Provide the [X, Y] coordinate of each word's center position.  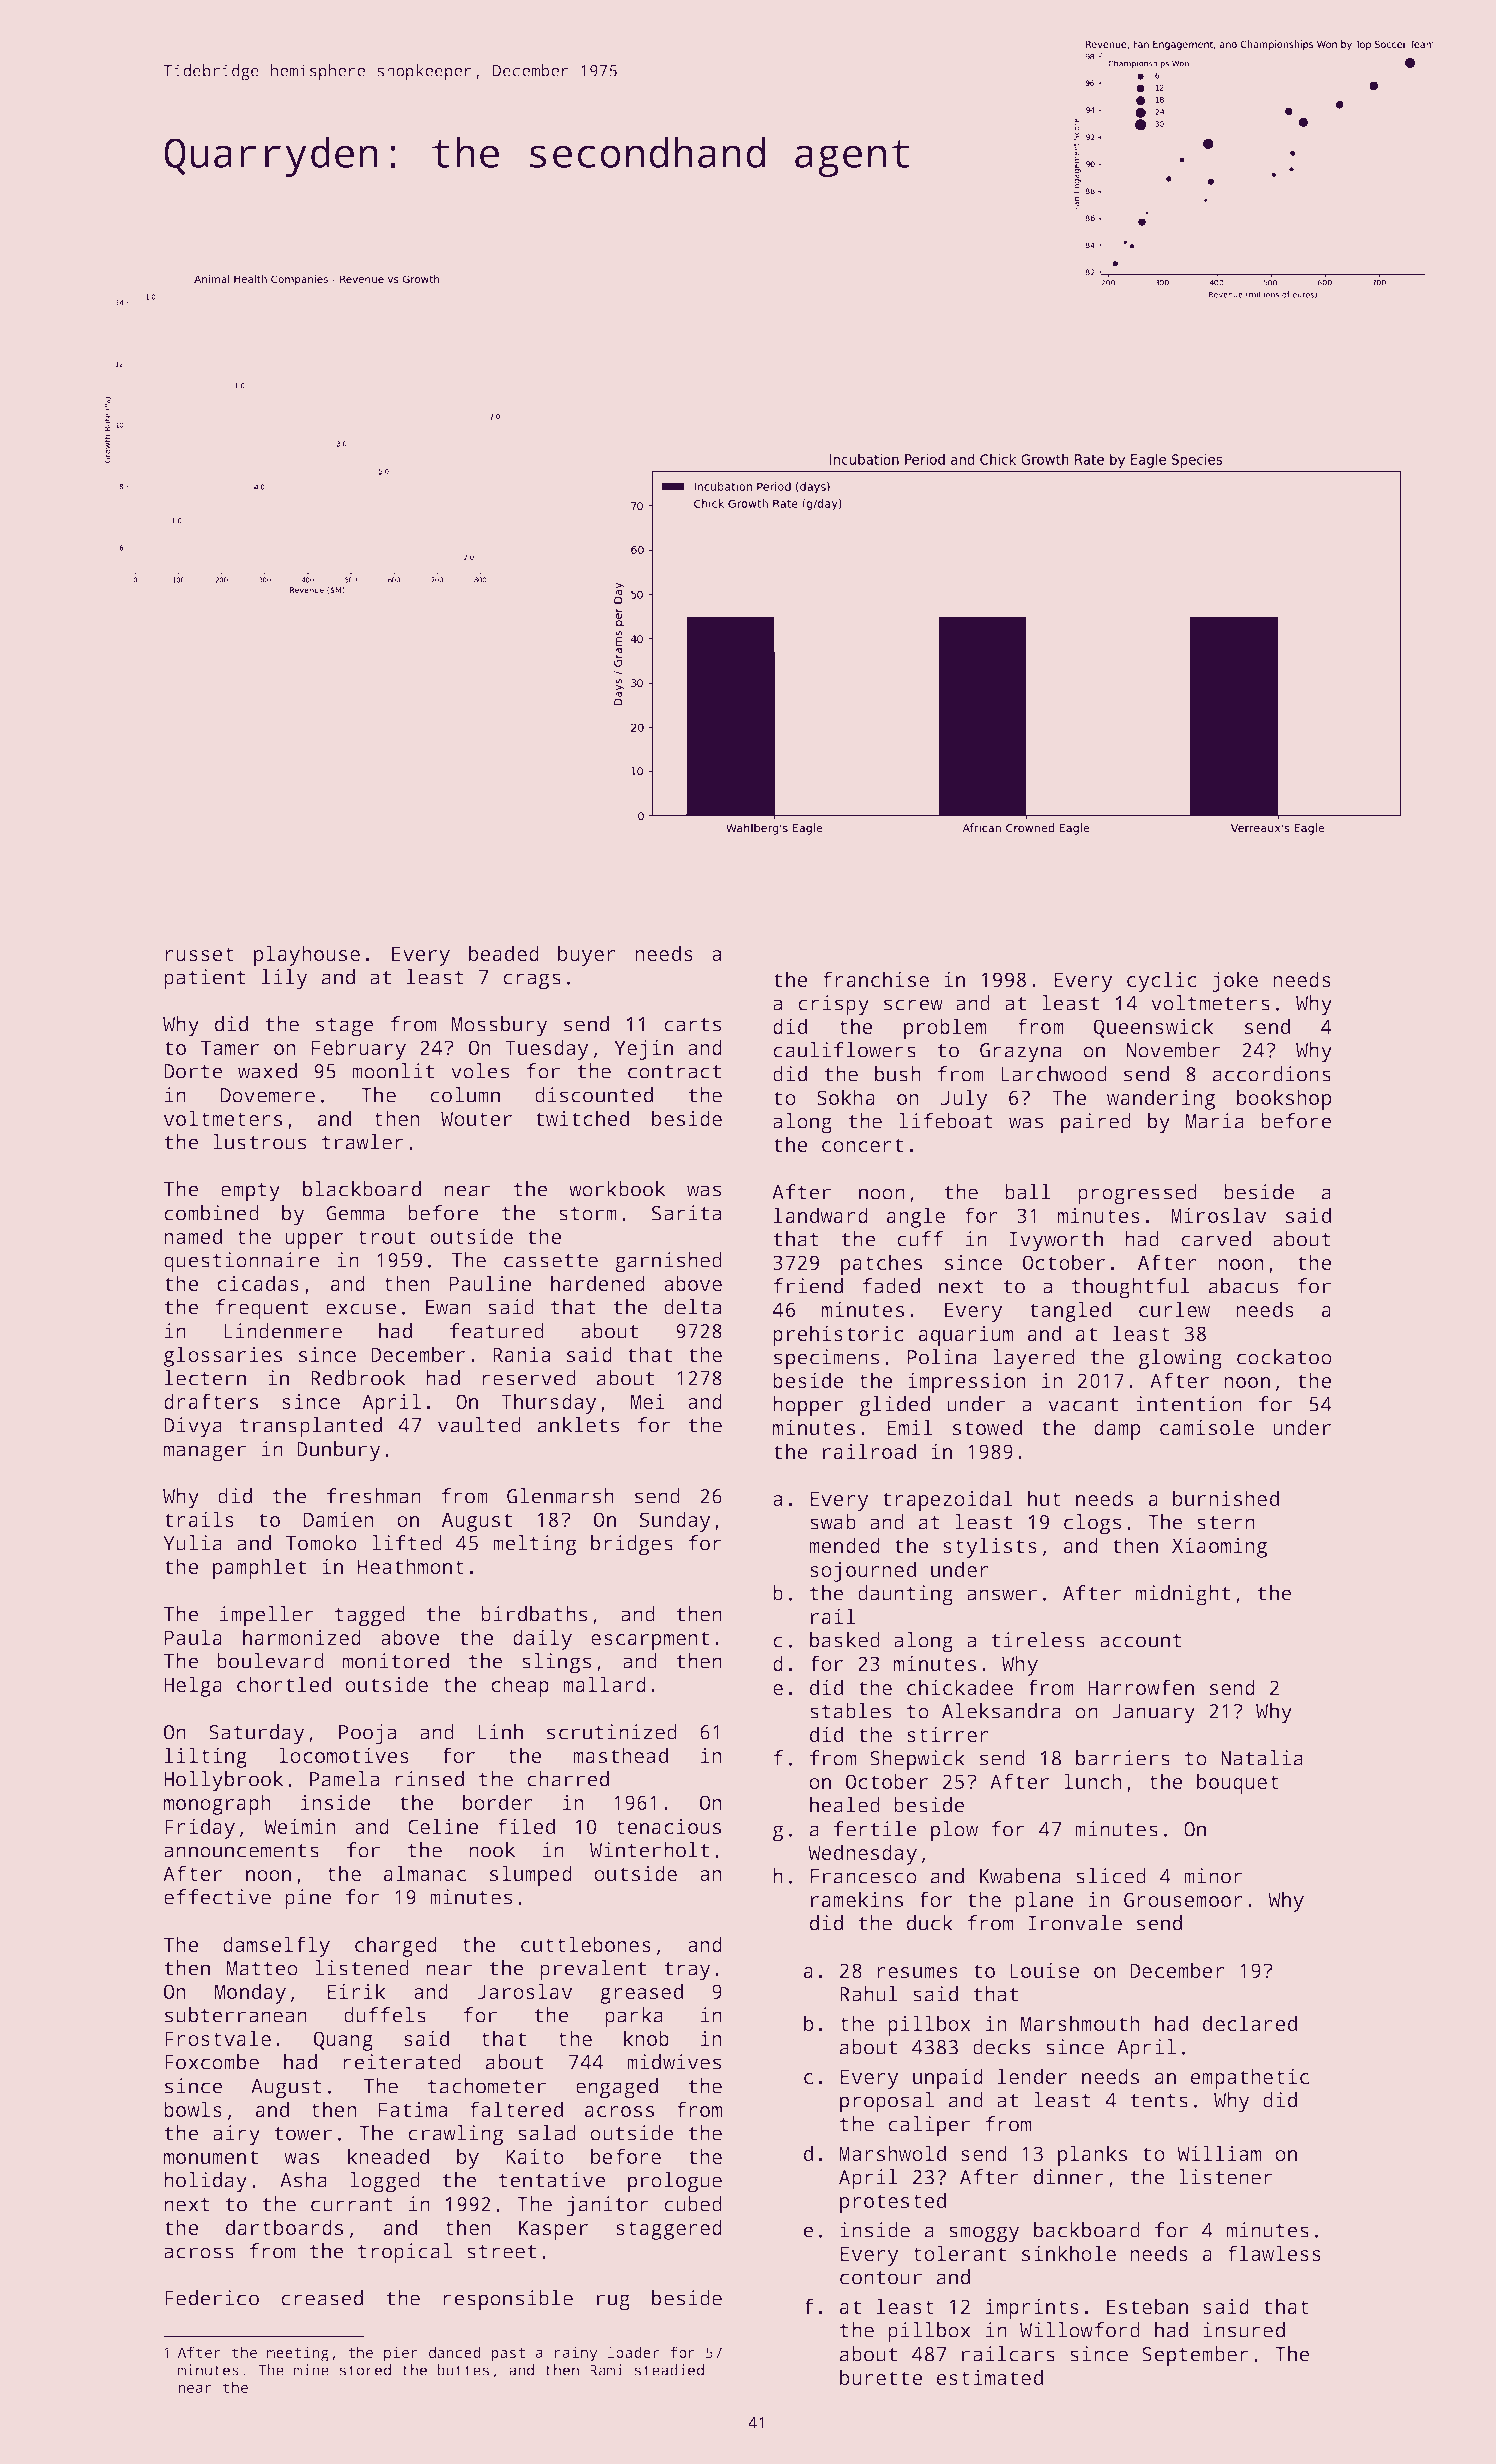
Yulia [192, 1543]
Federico [212, 2298]
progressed [1137, 1194]
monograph [217, 1804]
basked [845, 1640]
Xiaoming [1219, 1548]
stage [345, 1027]
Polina [942, 1357]
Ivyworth [1056, 1241]
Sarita [686, 1213]
